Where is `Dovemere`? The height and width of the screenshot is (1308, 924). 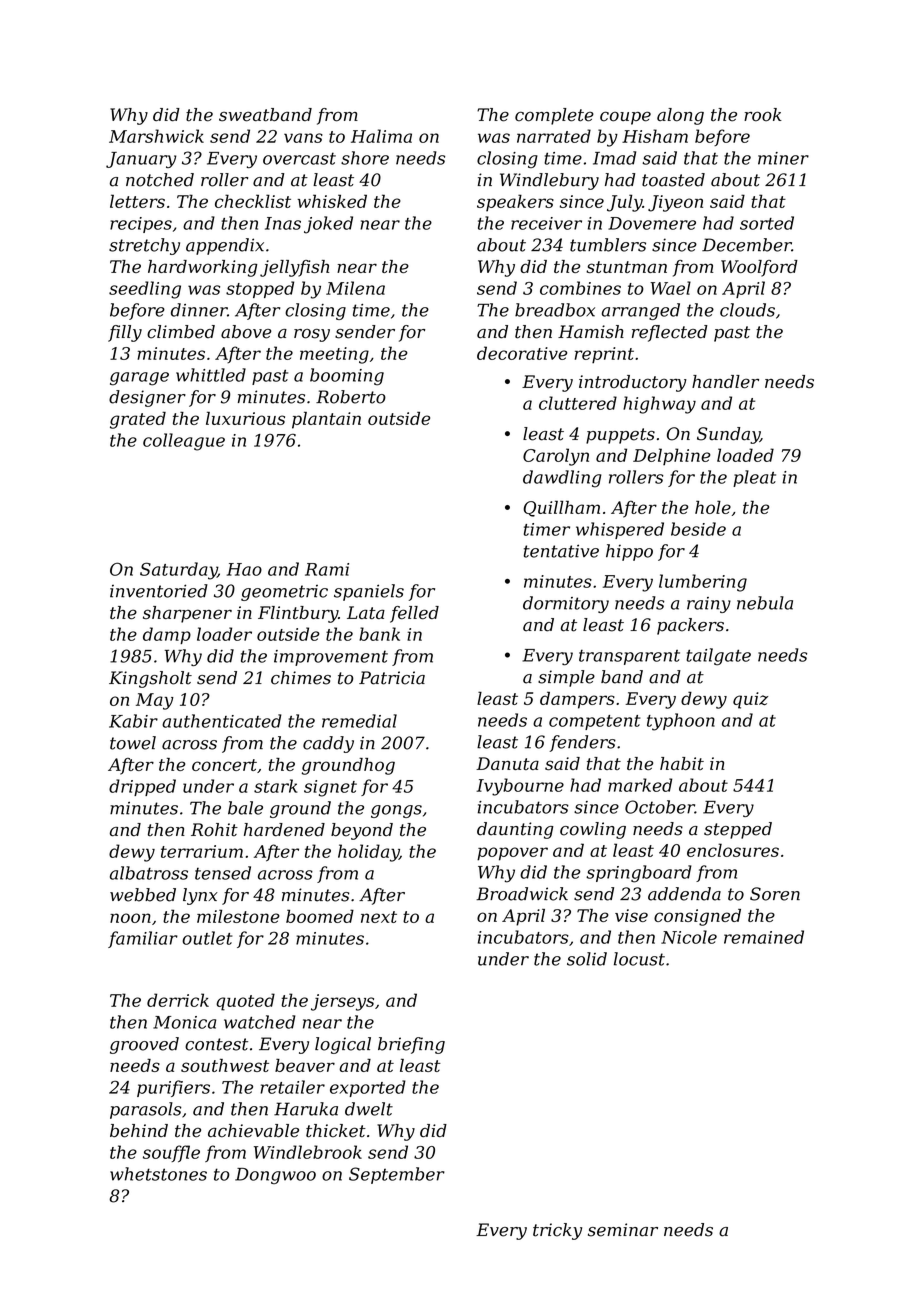
Dovemere is located at coordinates (652, 223).
